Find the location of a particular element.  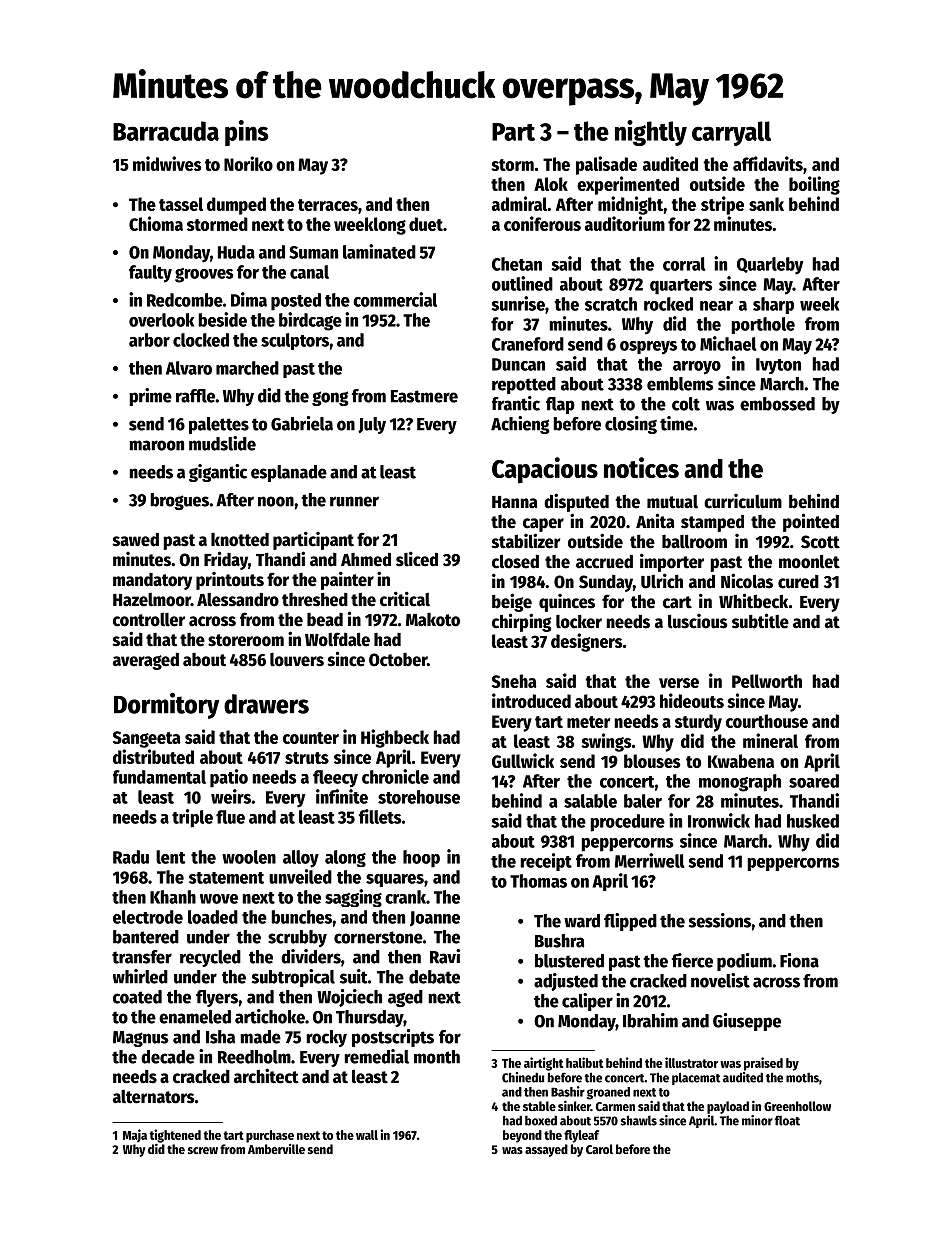

Barracuda is located at coordinates (166, 131).
